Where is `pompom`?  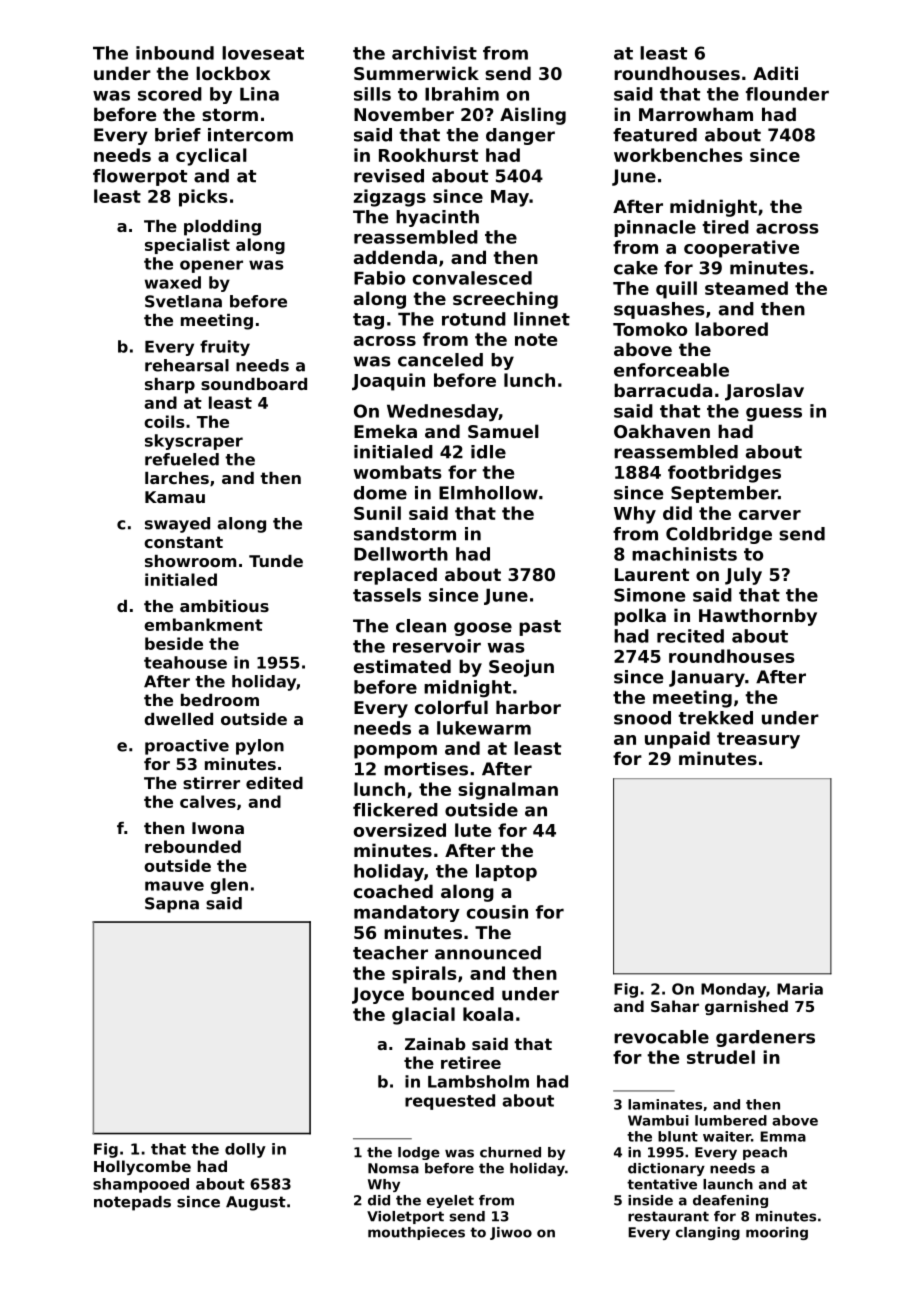
pompom is located at coordinates (395, 752).
